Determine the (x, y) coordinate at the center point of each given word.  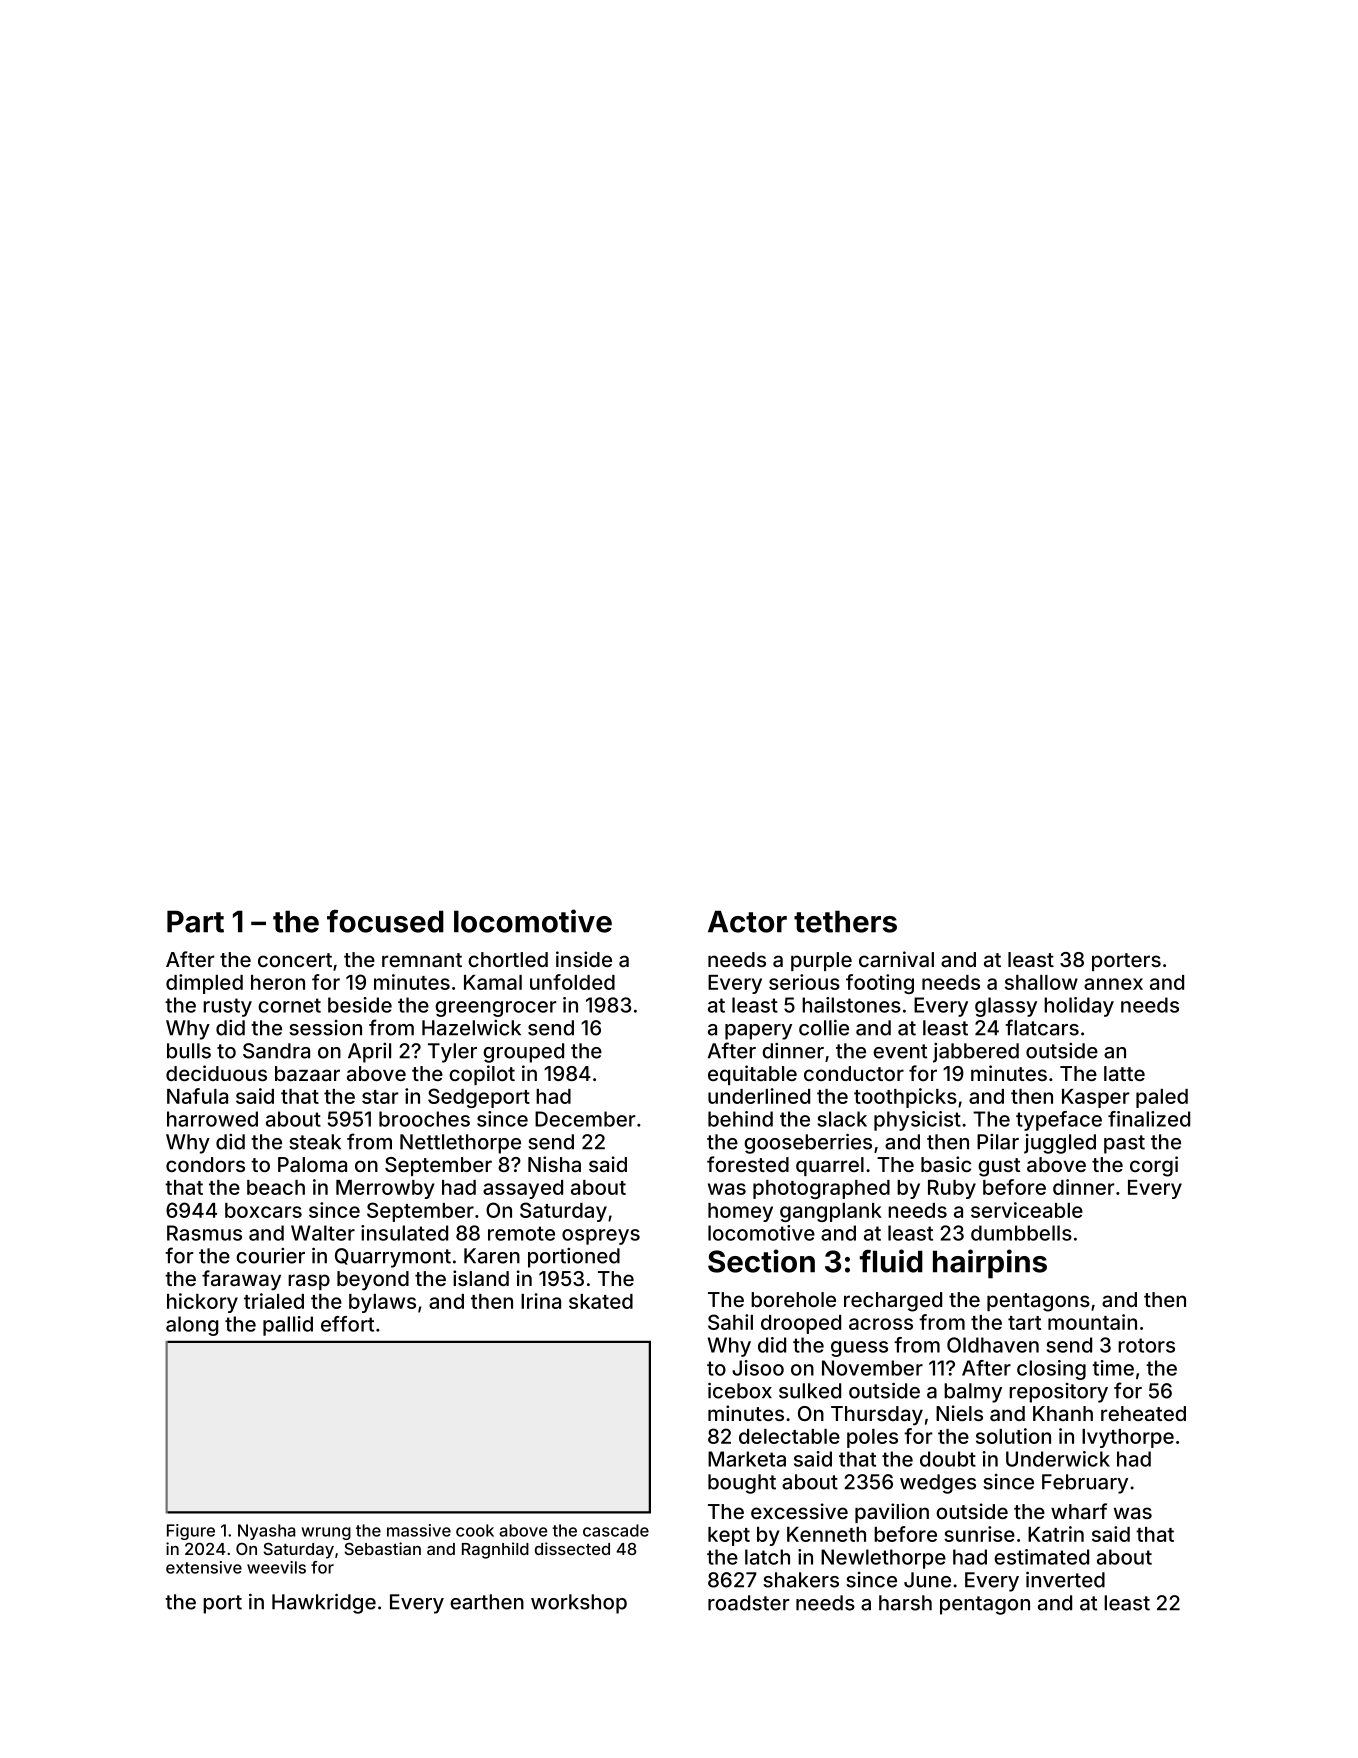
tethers (845, 921)
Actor (747, 921)
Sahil (730, 1322)
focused (385, 921)
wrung (326, 1533)
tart (1024, 1323)
